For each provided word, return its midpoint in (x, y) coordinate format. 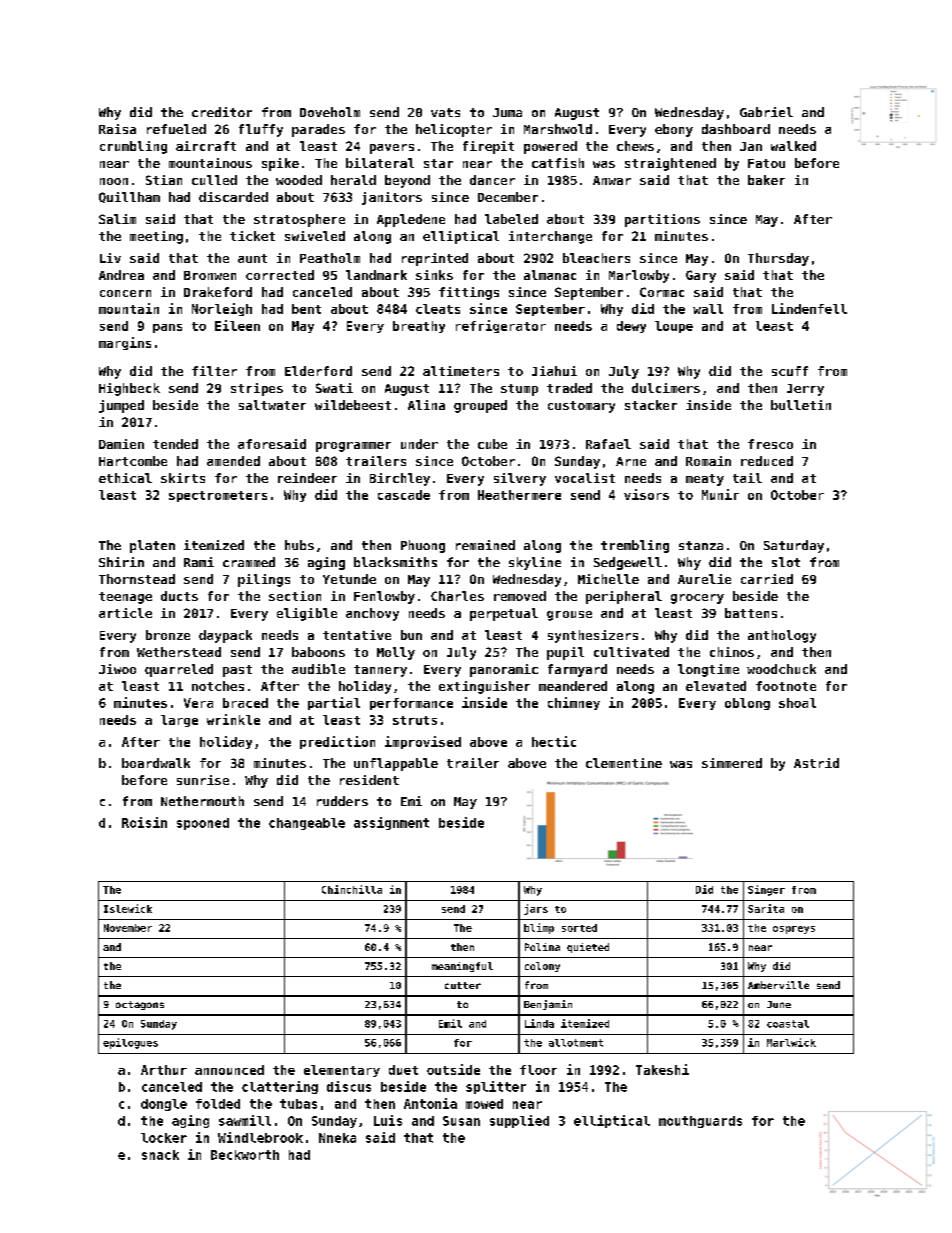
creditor (222, 112)
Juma (507, 112)
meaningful (462, 967)
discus (349, 1086)
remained (485, 545)
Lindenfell (809, 308)
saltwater (272, 405)
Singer (766, 890)
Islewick (128, 908)
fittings (469, 293)
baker (766, 180)
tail (747, 478)
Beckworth (245, 1155)
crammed (249, 562)
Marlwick (791, 1042)
